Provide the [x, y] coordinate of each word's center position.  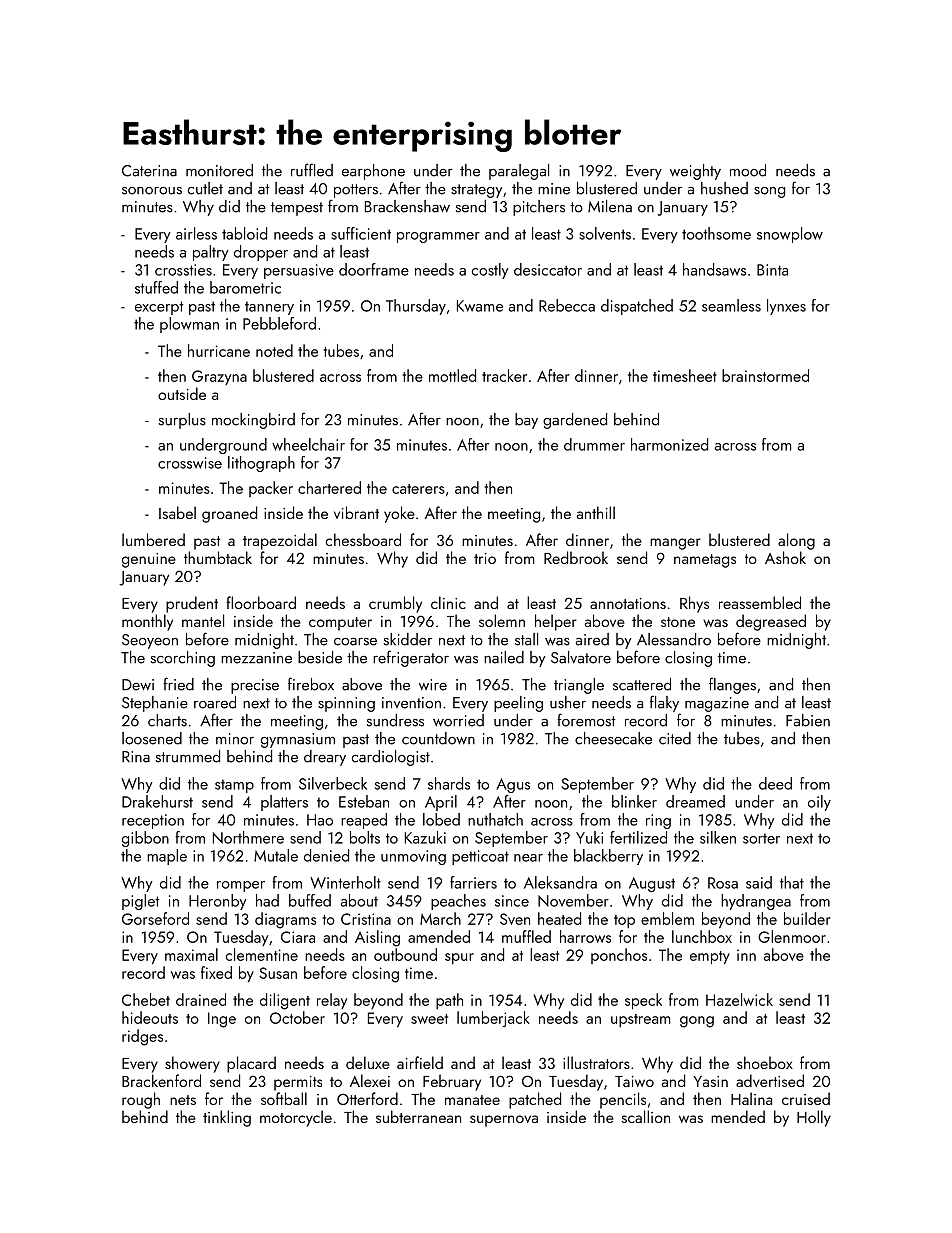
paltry [211, 253]
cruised [806, 1098]
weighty [695, 172]
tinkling [227, 1118]
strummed [188, 756]
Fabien [808, 720]
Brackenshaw [407, 206]
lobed [441, 819]
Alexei [370, 1080]
